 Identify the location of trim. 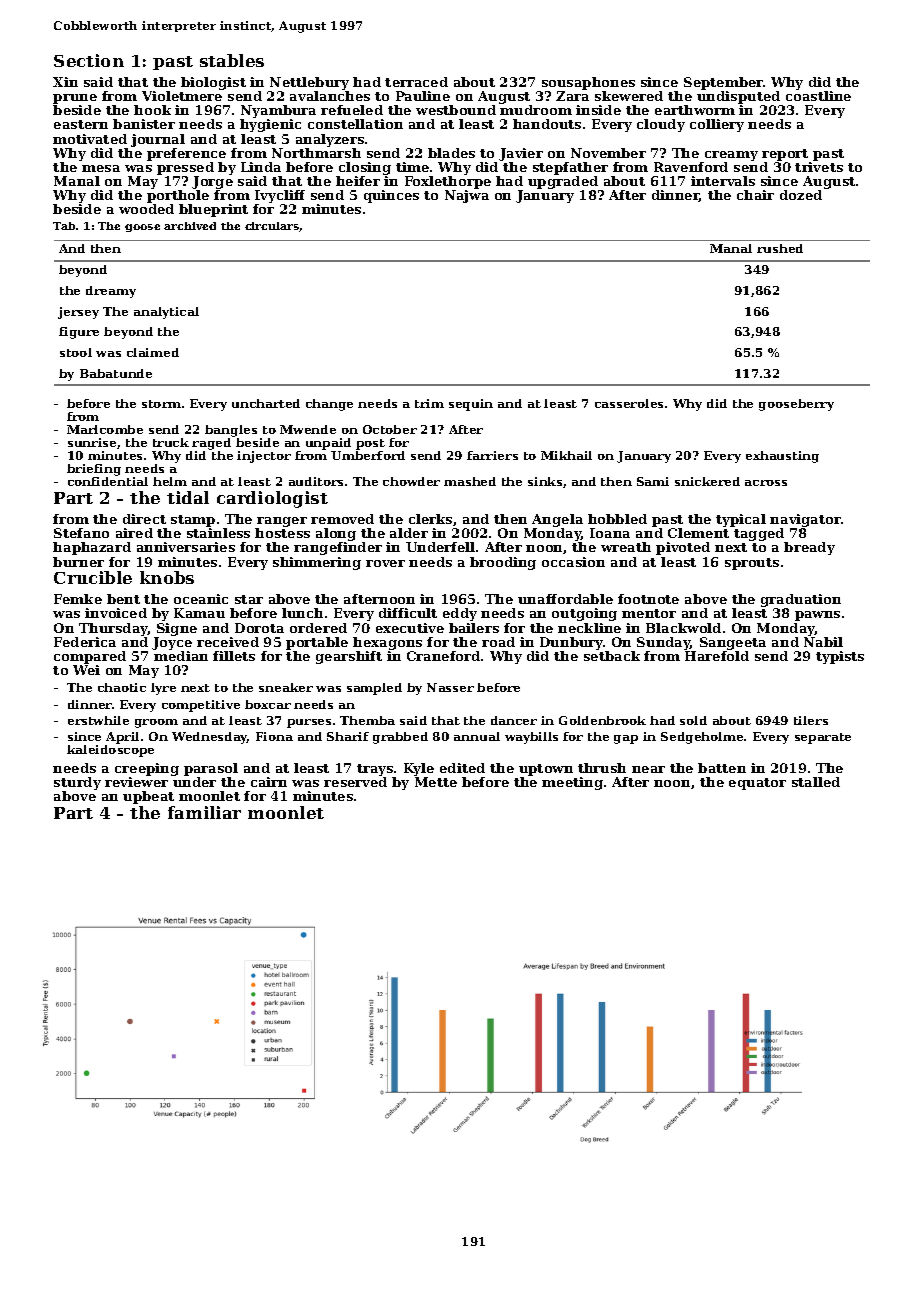
(429, 403).
